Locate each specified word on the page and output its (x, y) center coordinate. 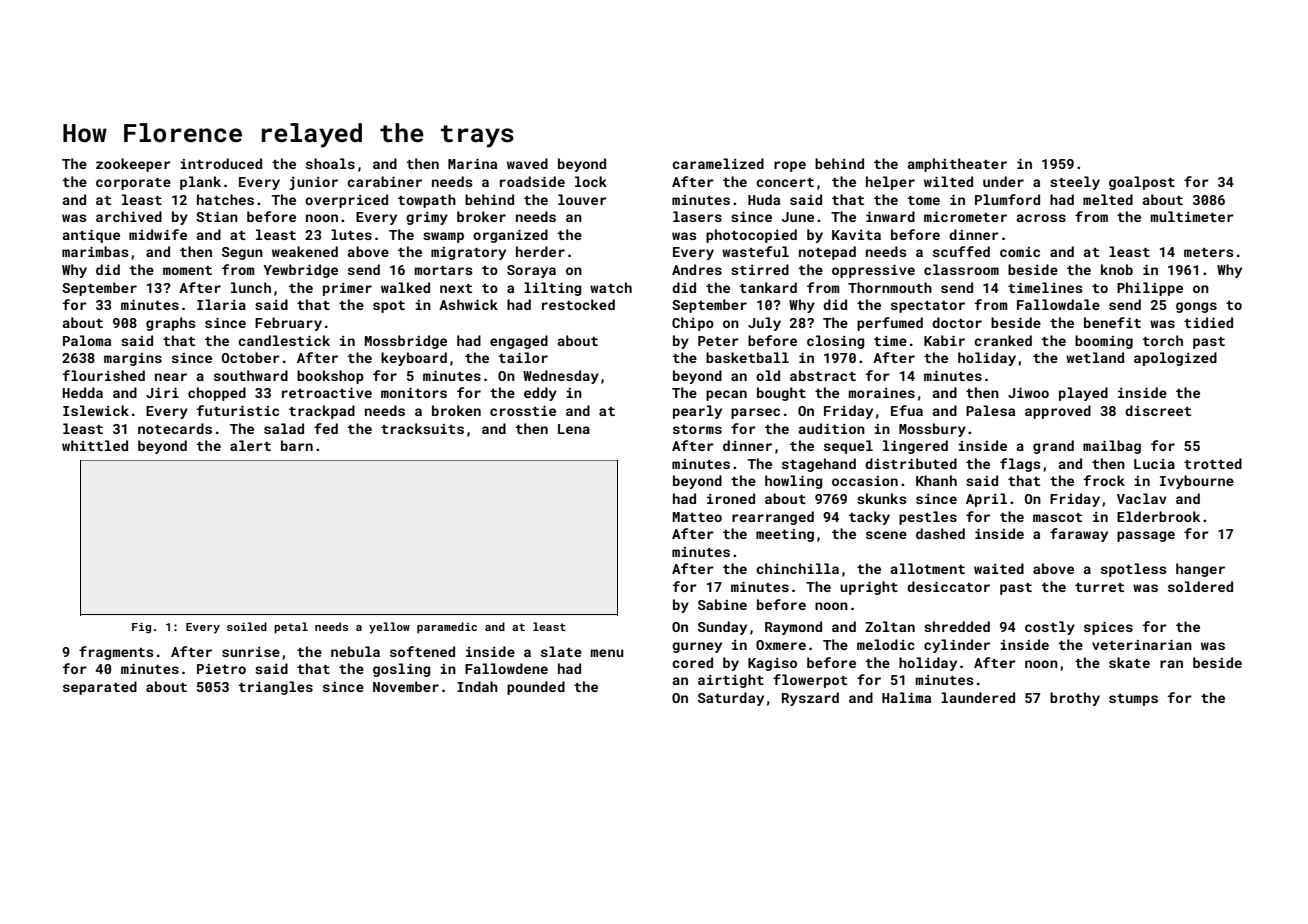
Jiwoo (1028, 393)
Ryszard (810, 699)
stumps (1133, 700)
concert (785, 182)
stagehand (819, 465)
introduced (221, 163)
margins (133, 359)
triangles (276, 688)
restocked (578, 304)
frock (1104, 480)
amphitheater (957, 165)
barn (297, 445)
